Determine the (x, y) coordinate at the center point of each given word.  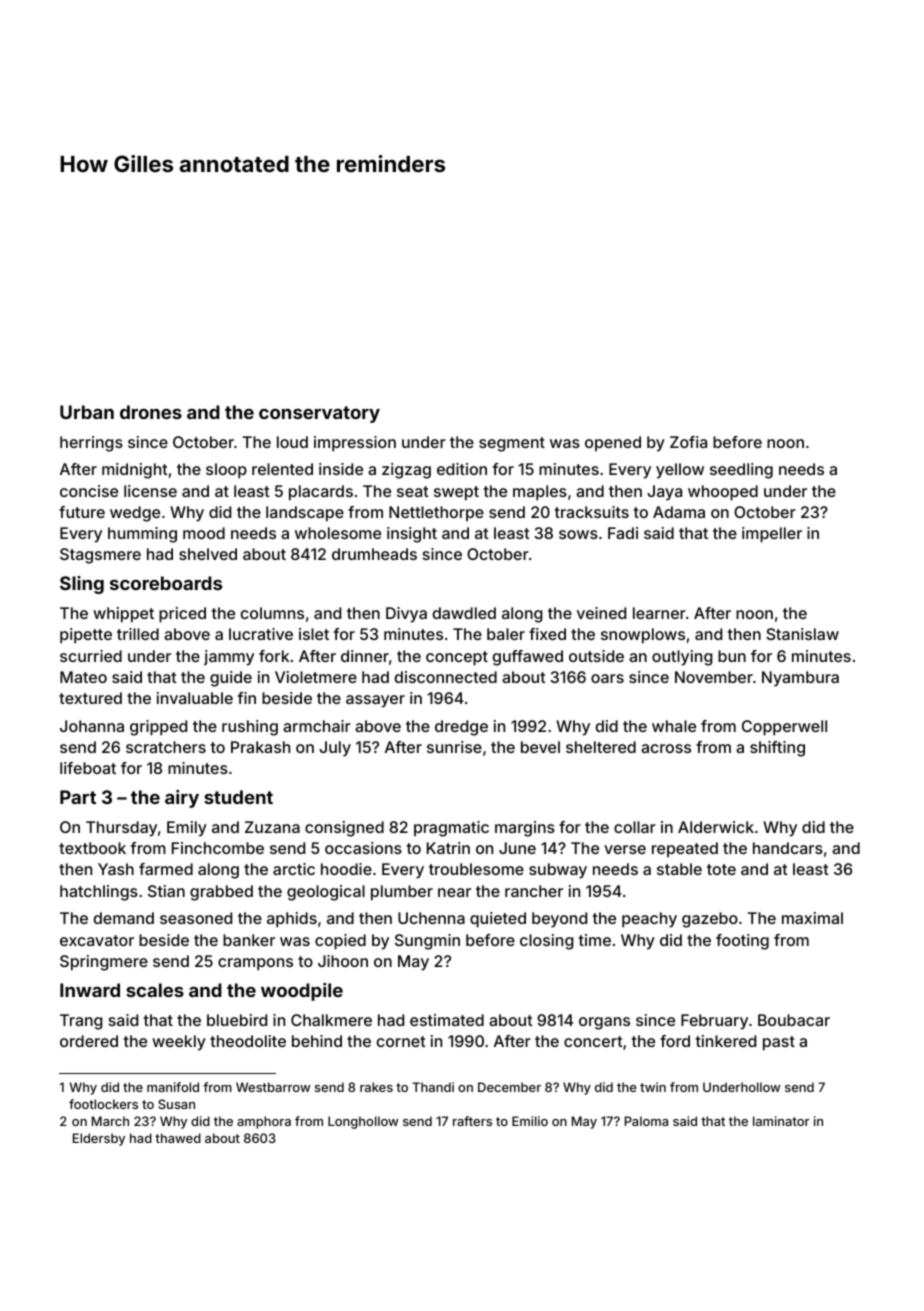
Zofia (688, 442)
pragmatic (451, 829)
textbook (92, 848)
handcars (788, 848)
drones (151, 412)
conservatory (319, 414)
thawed (178, 1138)
